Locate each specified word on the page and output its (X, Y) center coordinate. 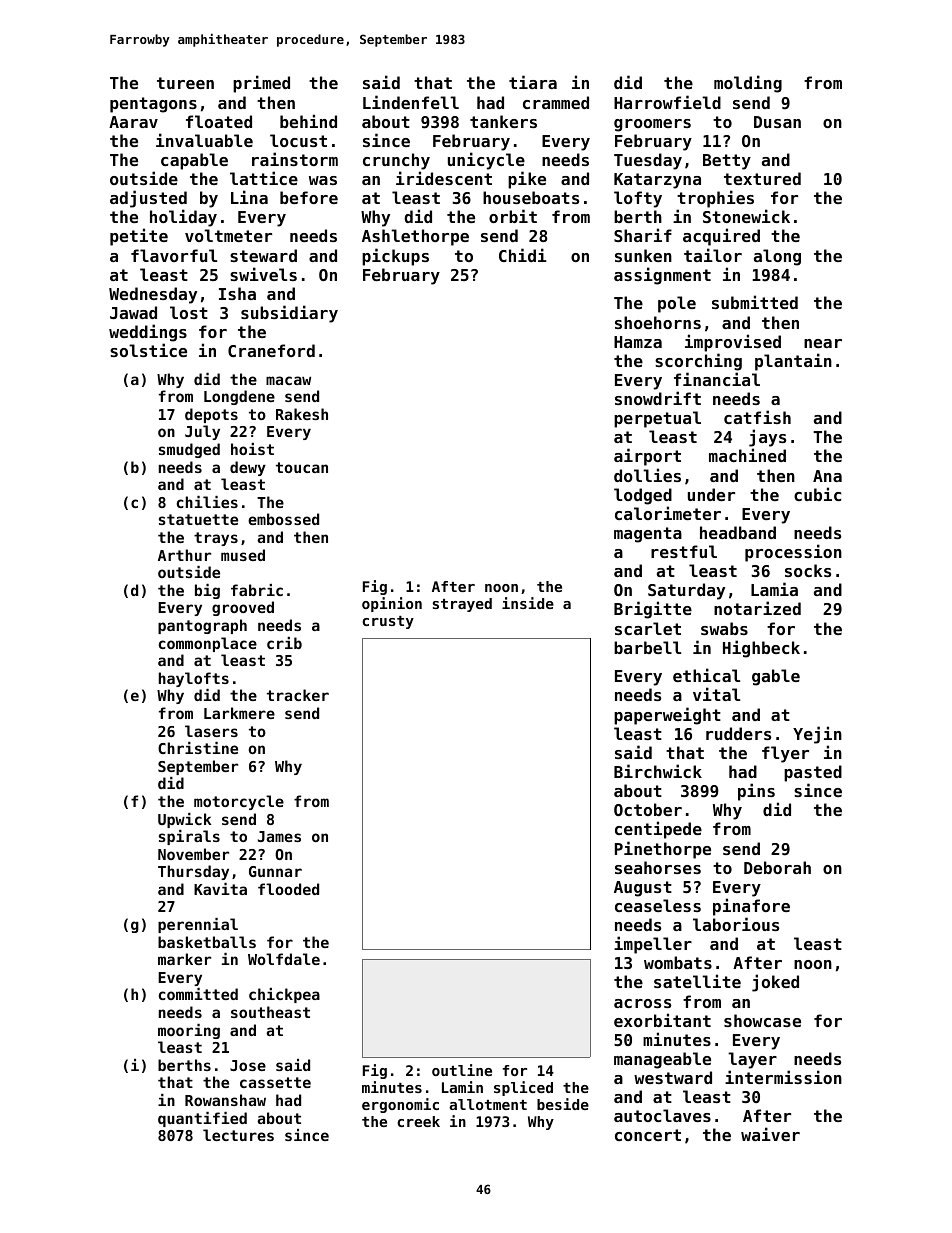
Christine (198, 748)
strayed (462, 605)
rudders (738, 733)
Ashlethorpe (415, 237)
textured (762, 178)
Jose (248, 1065)
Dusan (777, 122)
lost (189, 312)
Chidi (523, 255)
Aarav (133, 122)
